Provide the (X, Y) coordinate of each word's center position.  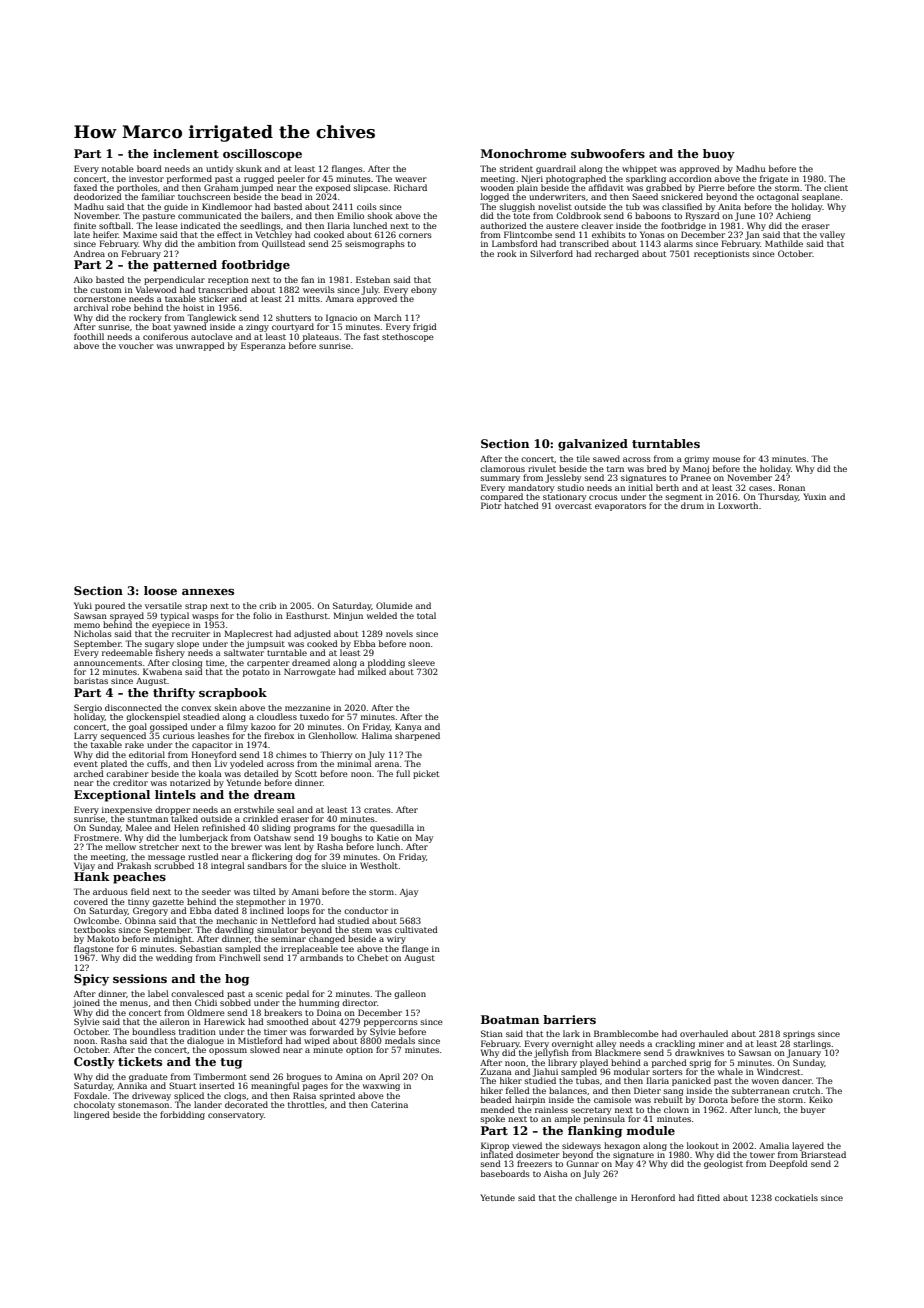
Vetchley (274, 235)
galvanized (593, 445)
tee (347, 949)
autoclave (212, 336)
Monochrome (524, 153)
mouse (726, 459)
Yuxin (815, 496)
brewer (246, 846)
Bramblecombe (626, 1033)
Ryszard (702, 216)
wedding (174, 958)
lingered (92, 1115)
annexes (208, 592)
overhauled (704, 1033)
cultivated (416, 929)
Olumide (394, 605)
